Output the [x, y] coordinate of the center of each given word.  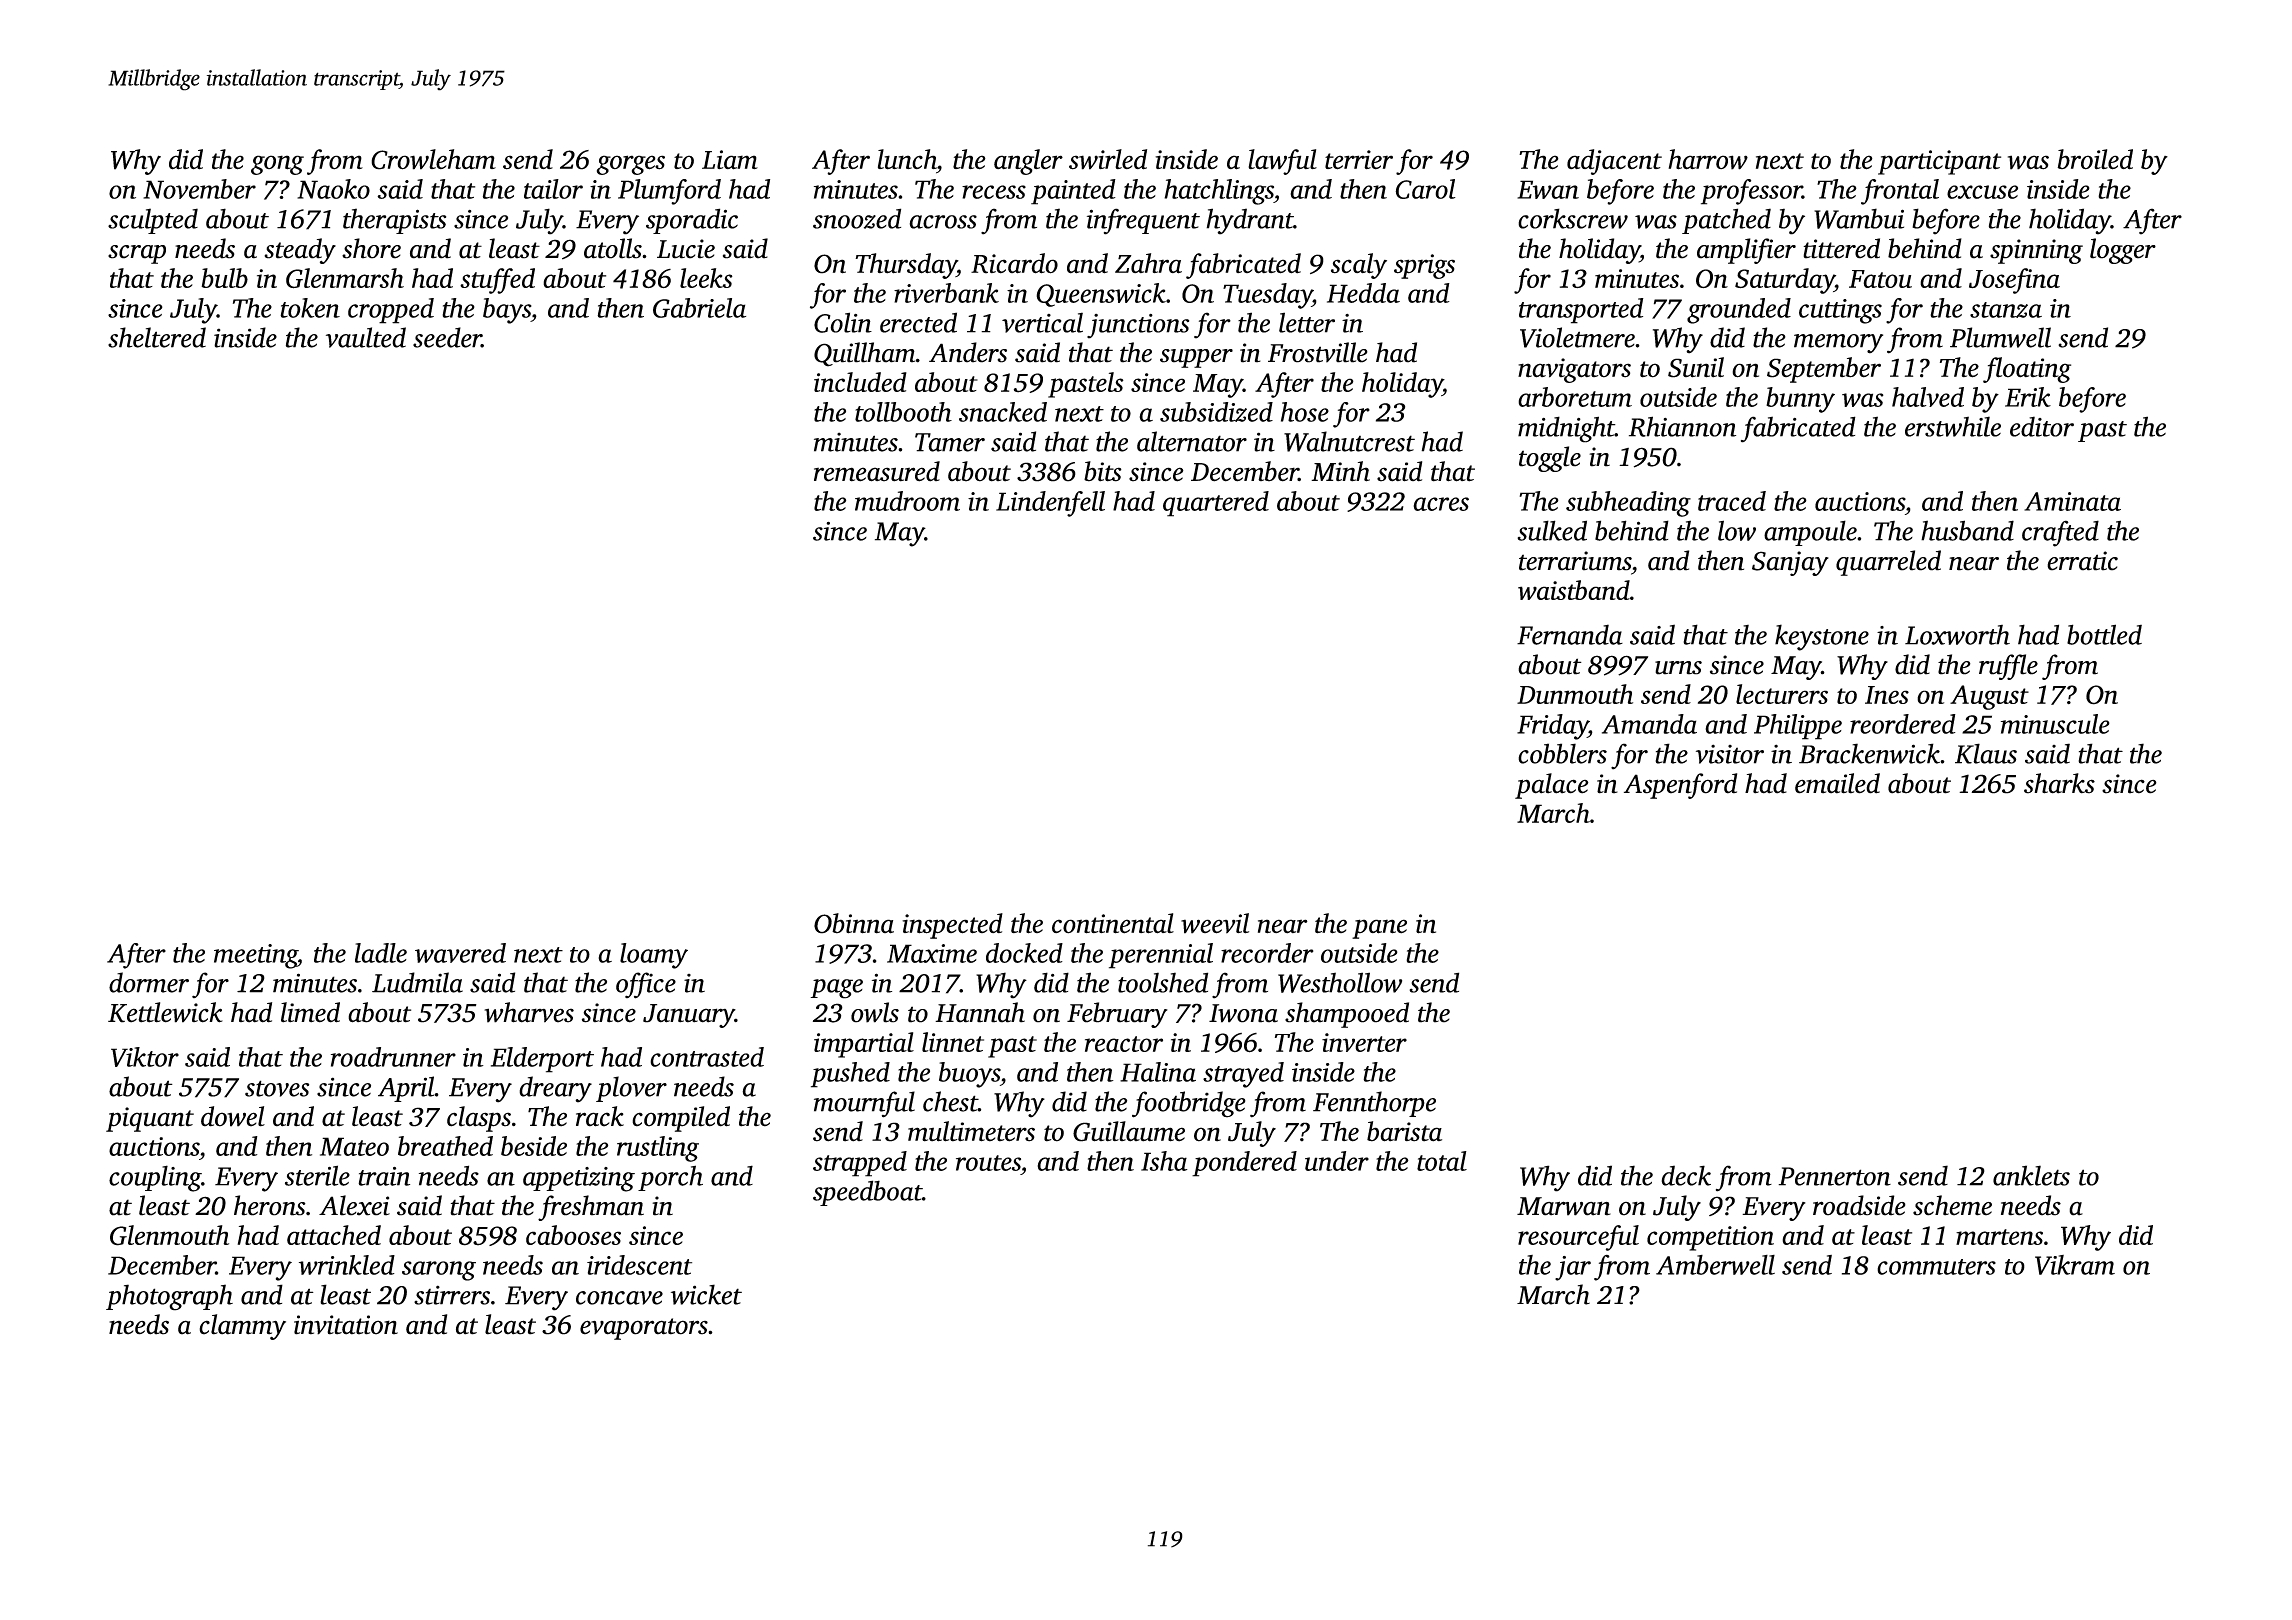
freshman [591, 1208]
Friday [1552, 727]
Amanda [1649, 724]
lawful [1282, 162]
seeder [447, 337]
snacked [1003, 412]
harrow [1708, 159]
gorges [631, 165]
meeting [256, 956]
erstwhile [1953, 426]
